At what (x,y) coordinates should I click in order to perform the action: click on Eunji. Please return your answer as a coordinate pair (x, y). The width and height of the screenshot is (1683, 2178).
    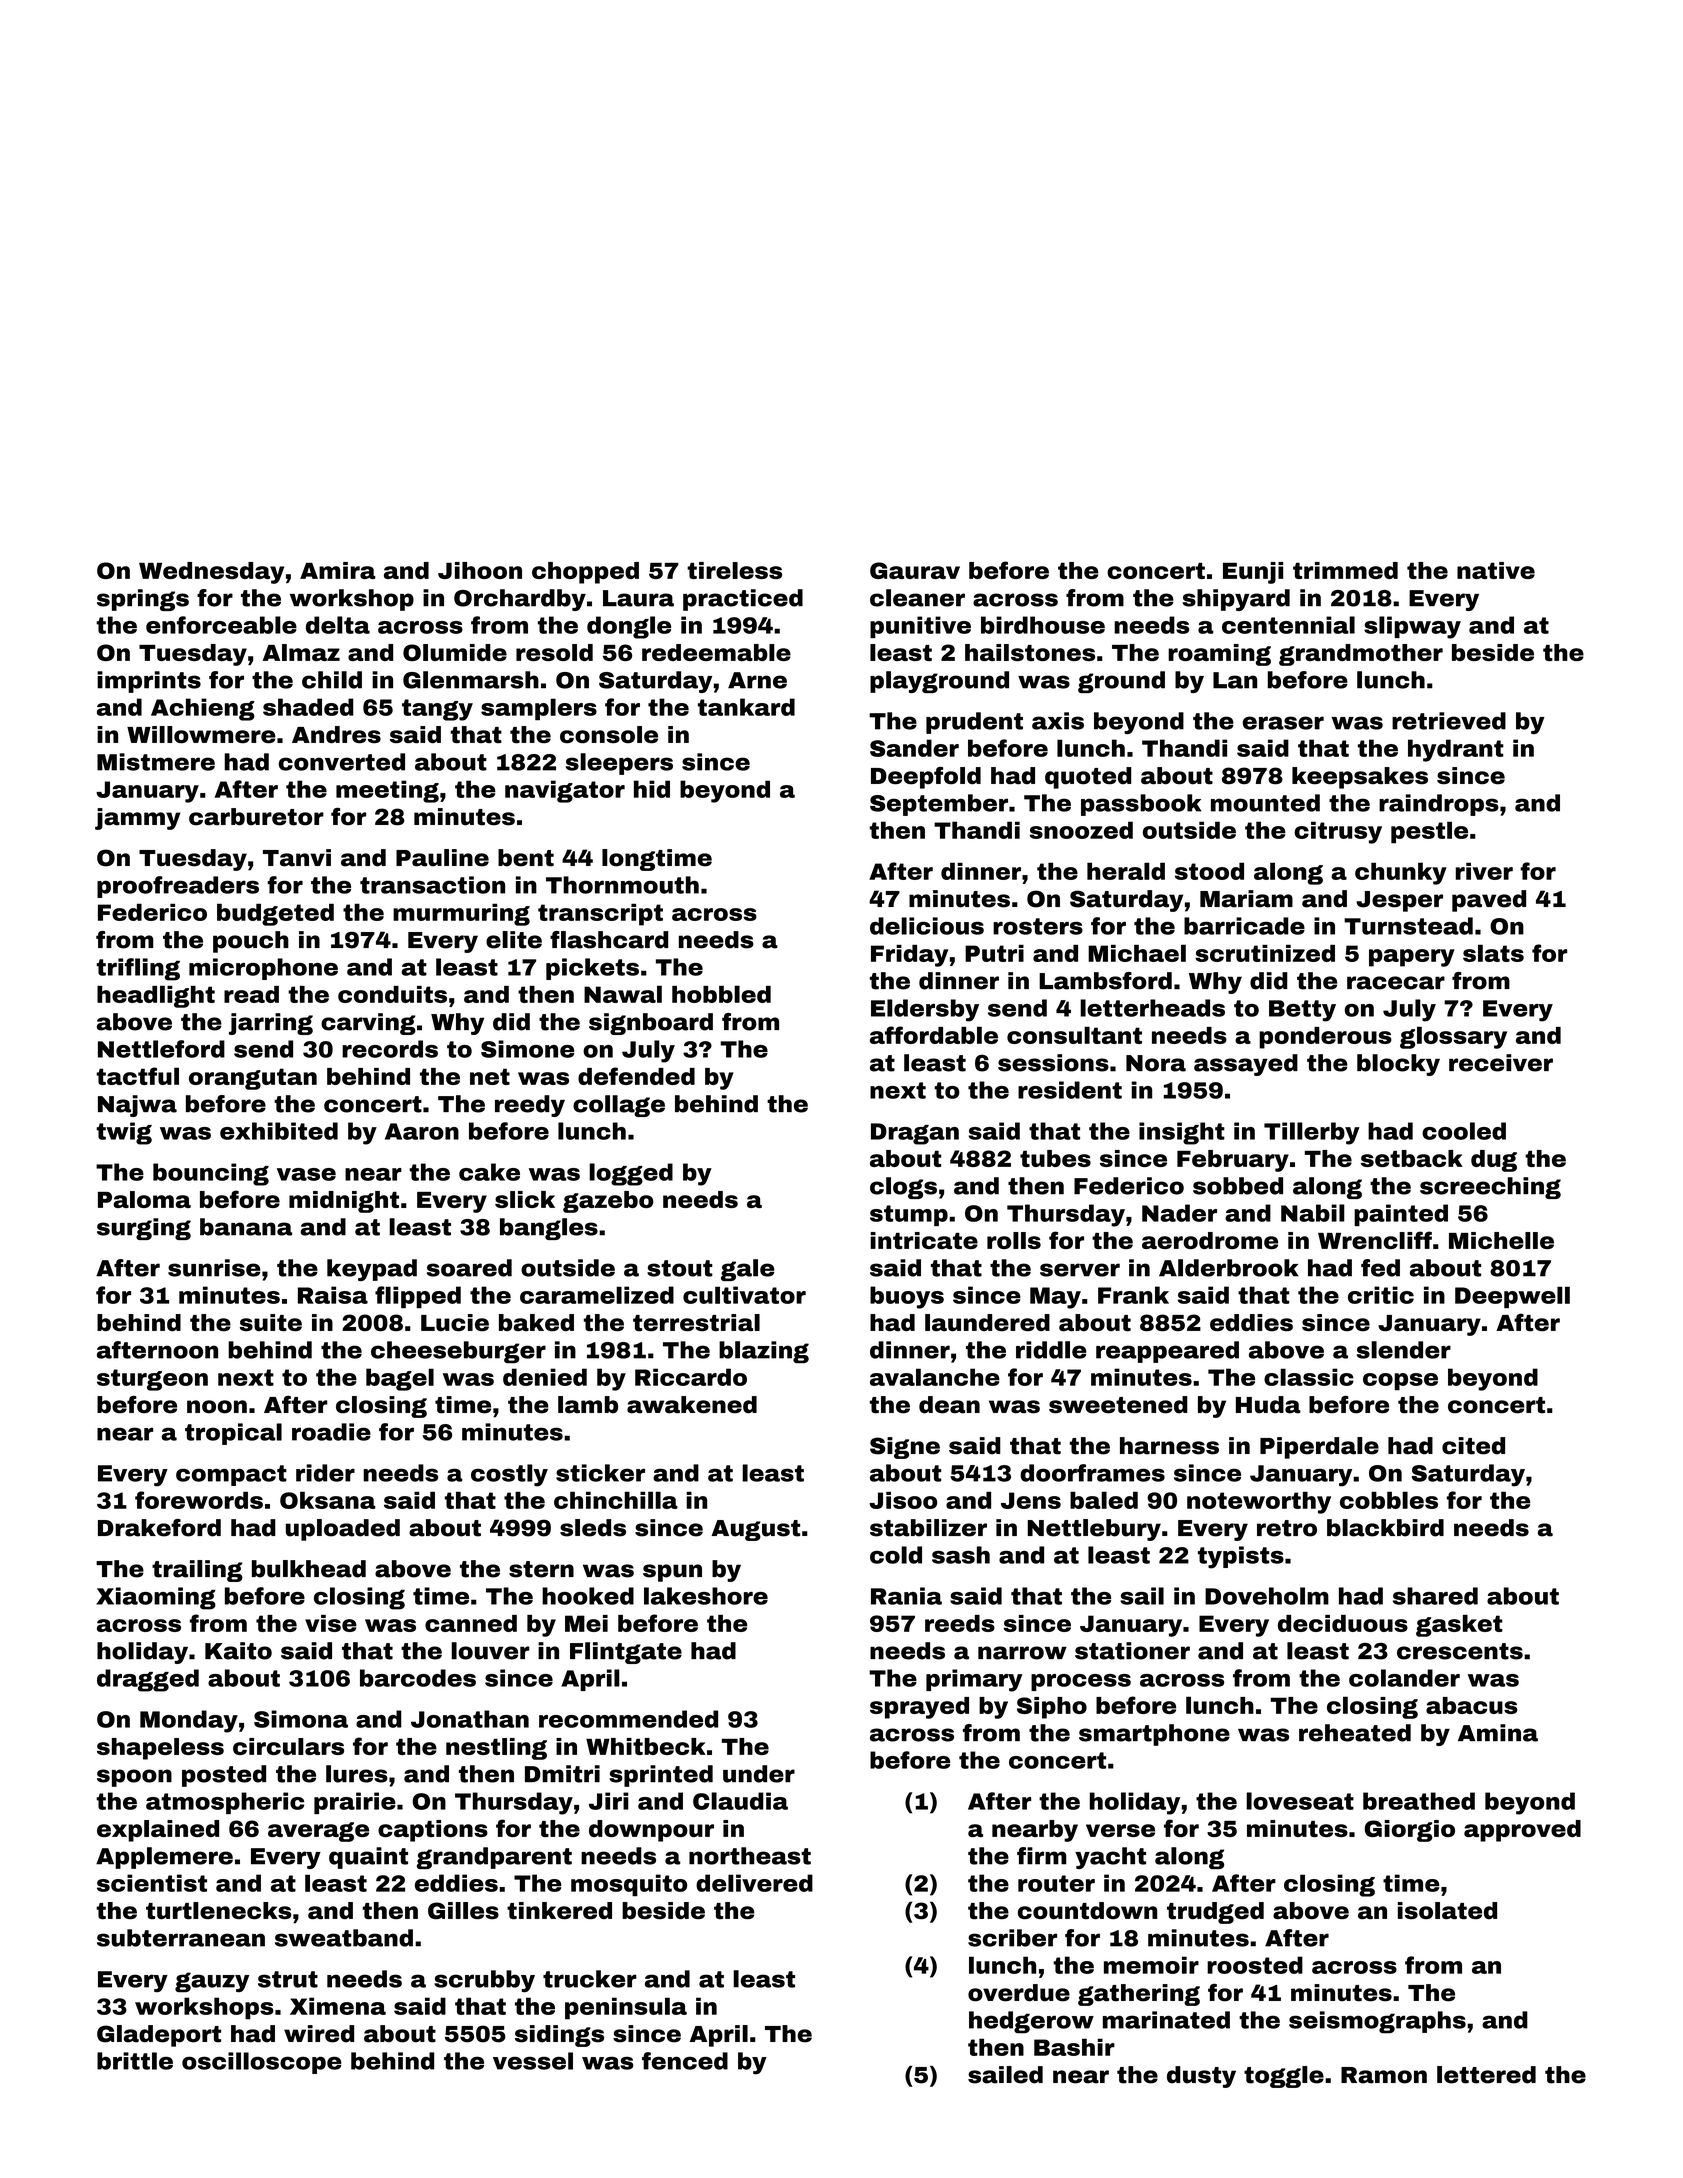
    Looking at the image, I should click on (1253, 573).
